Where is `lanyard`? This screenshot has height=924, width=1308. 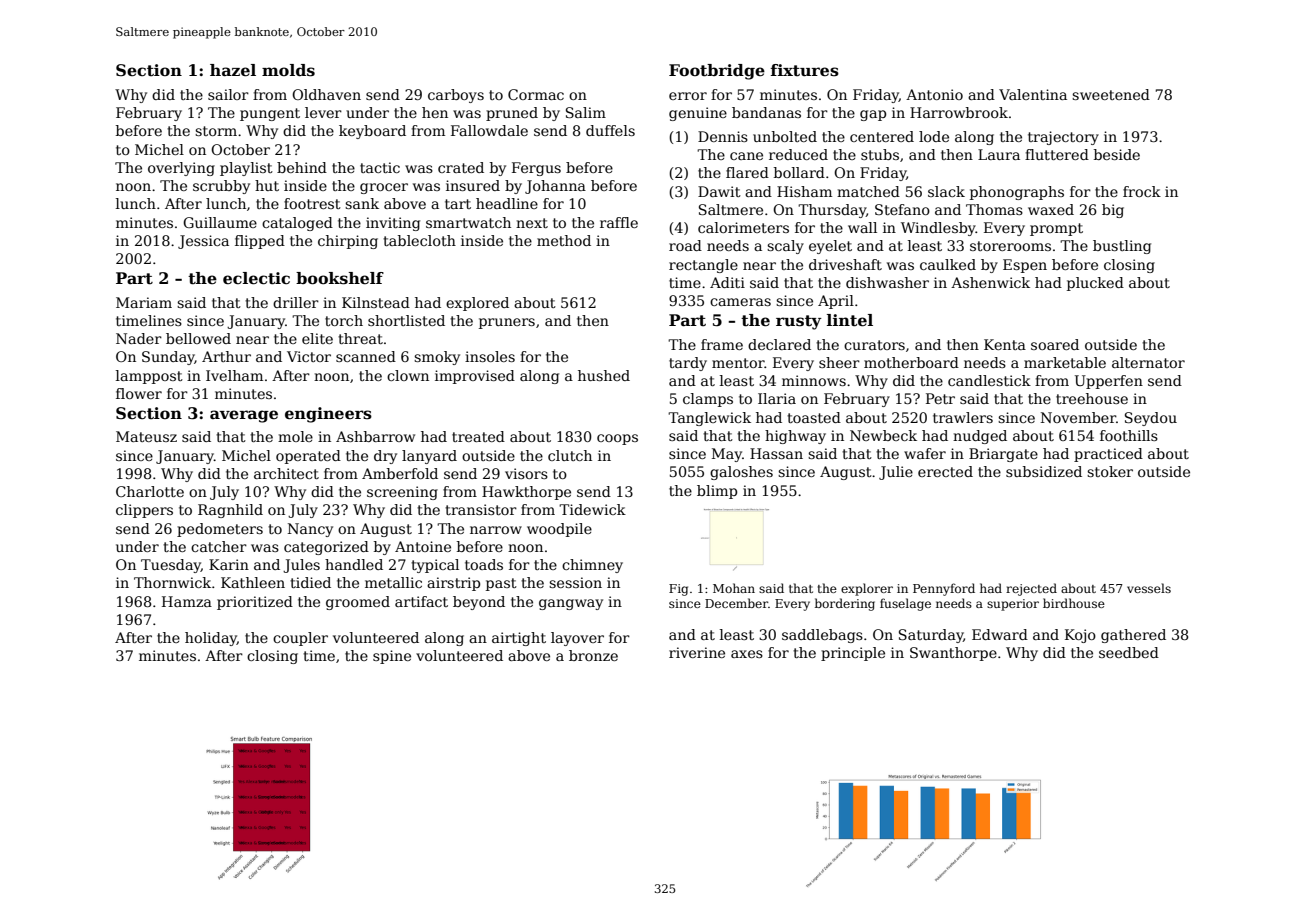
lanyard is located at coordinates (429, 457).
